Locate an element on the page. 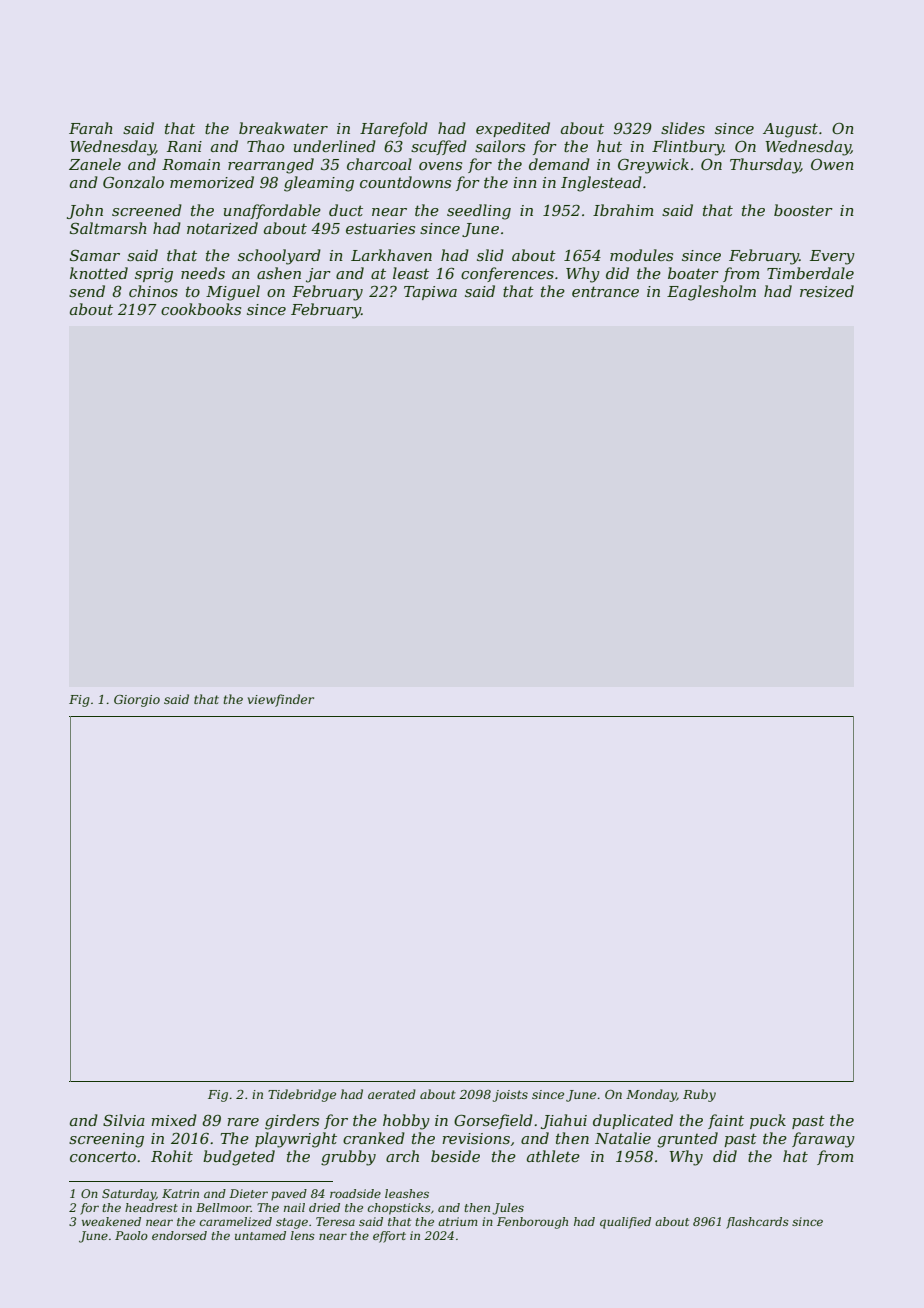 The width and height of the document is (924, 1308). Tidebridge is located at coordinates (302, 1095).
